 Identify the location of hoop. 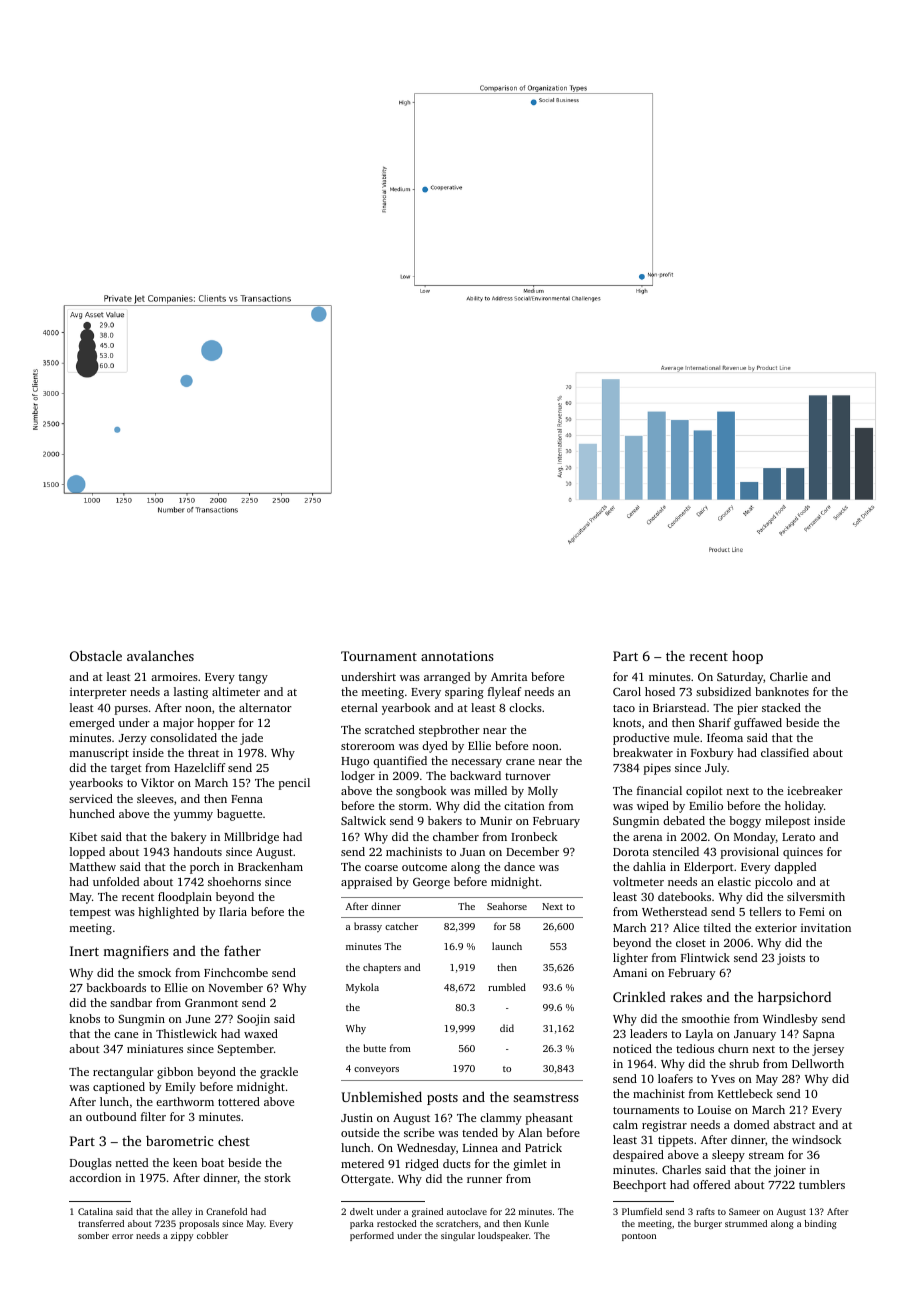
(747, 657).
